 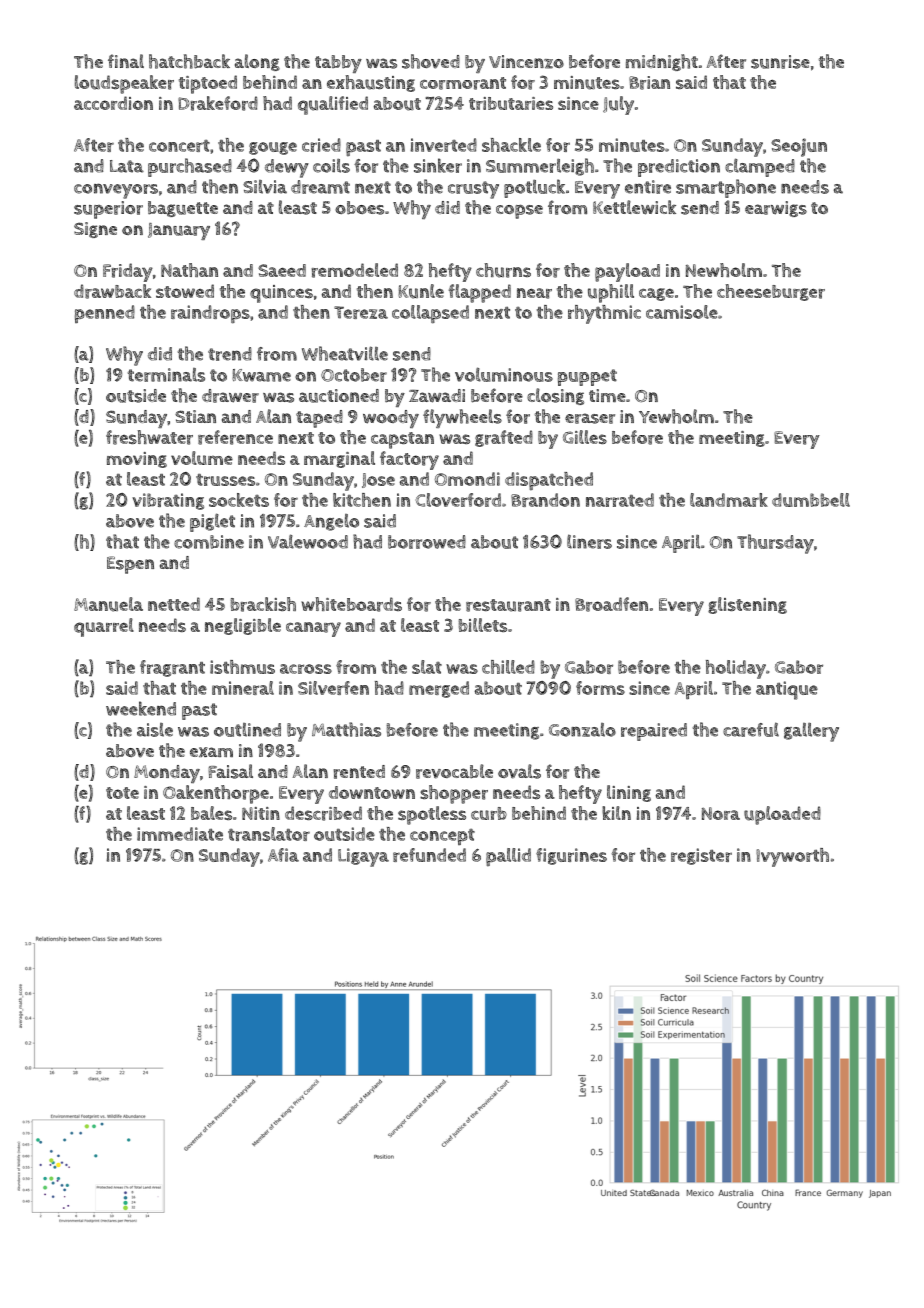 What do you see at coordinates (726, 188) in the screenshot?
I see `smartphone` at bounding box center [726, 188].
